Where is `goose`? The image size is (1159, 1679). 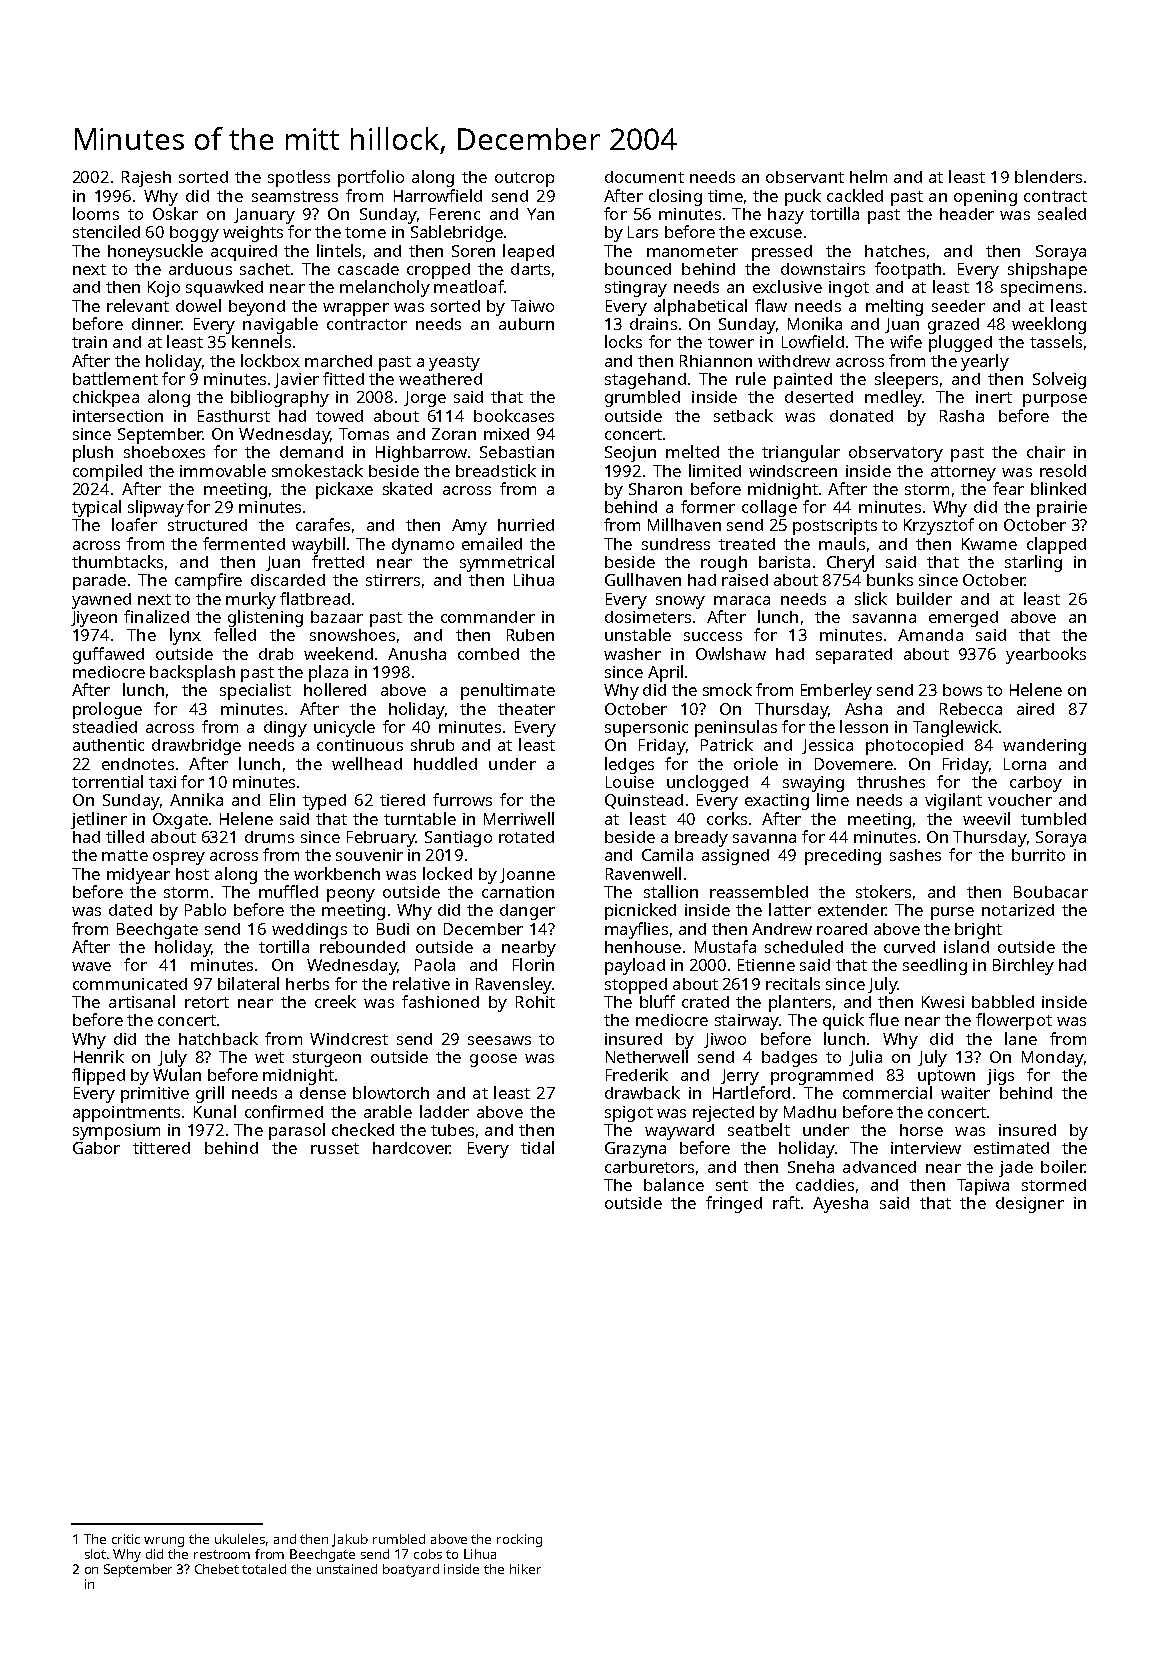
goose is located at coordinates (493, 1060).
